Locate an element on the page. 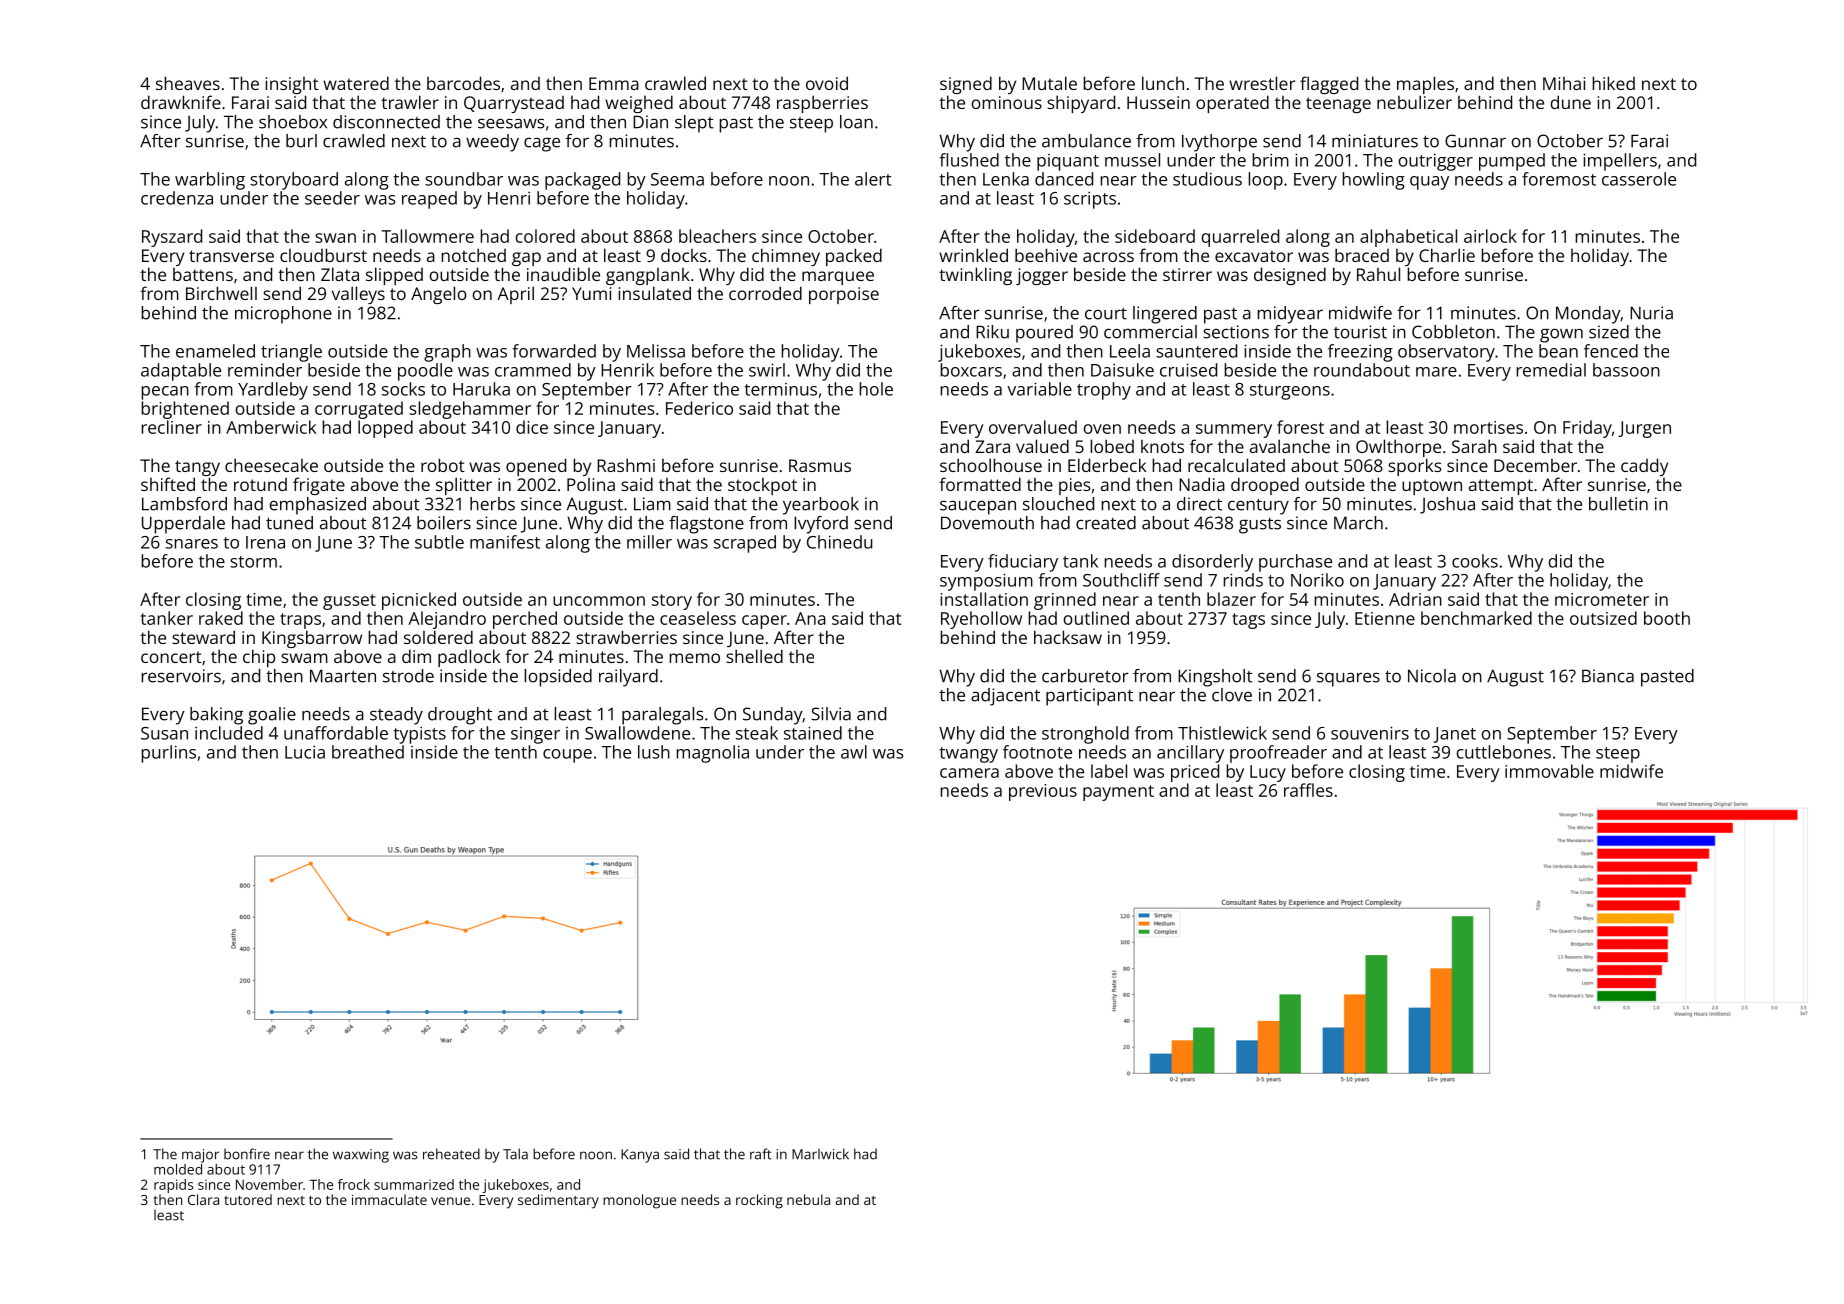  installation is located at coordinates (984, 599).
